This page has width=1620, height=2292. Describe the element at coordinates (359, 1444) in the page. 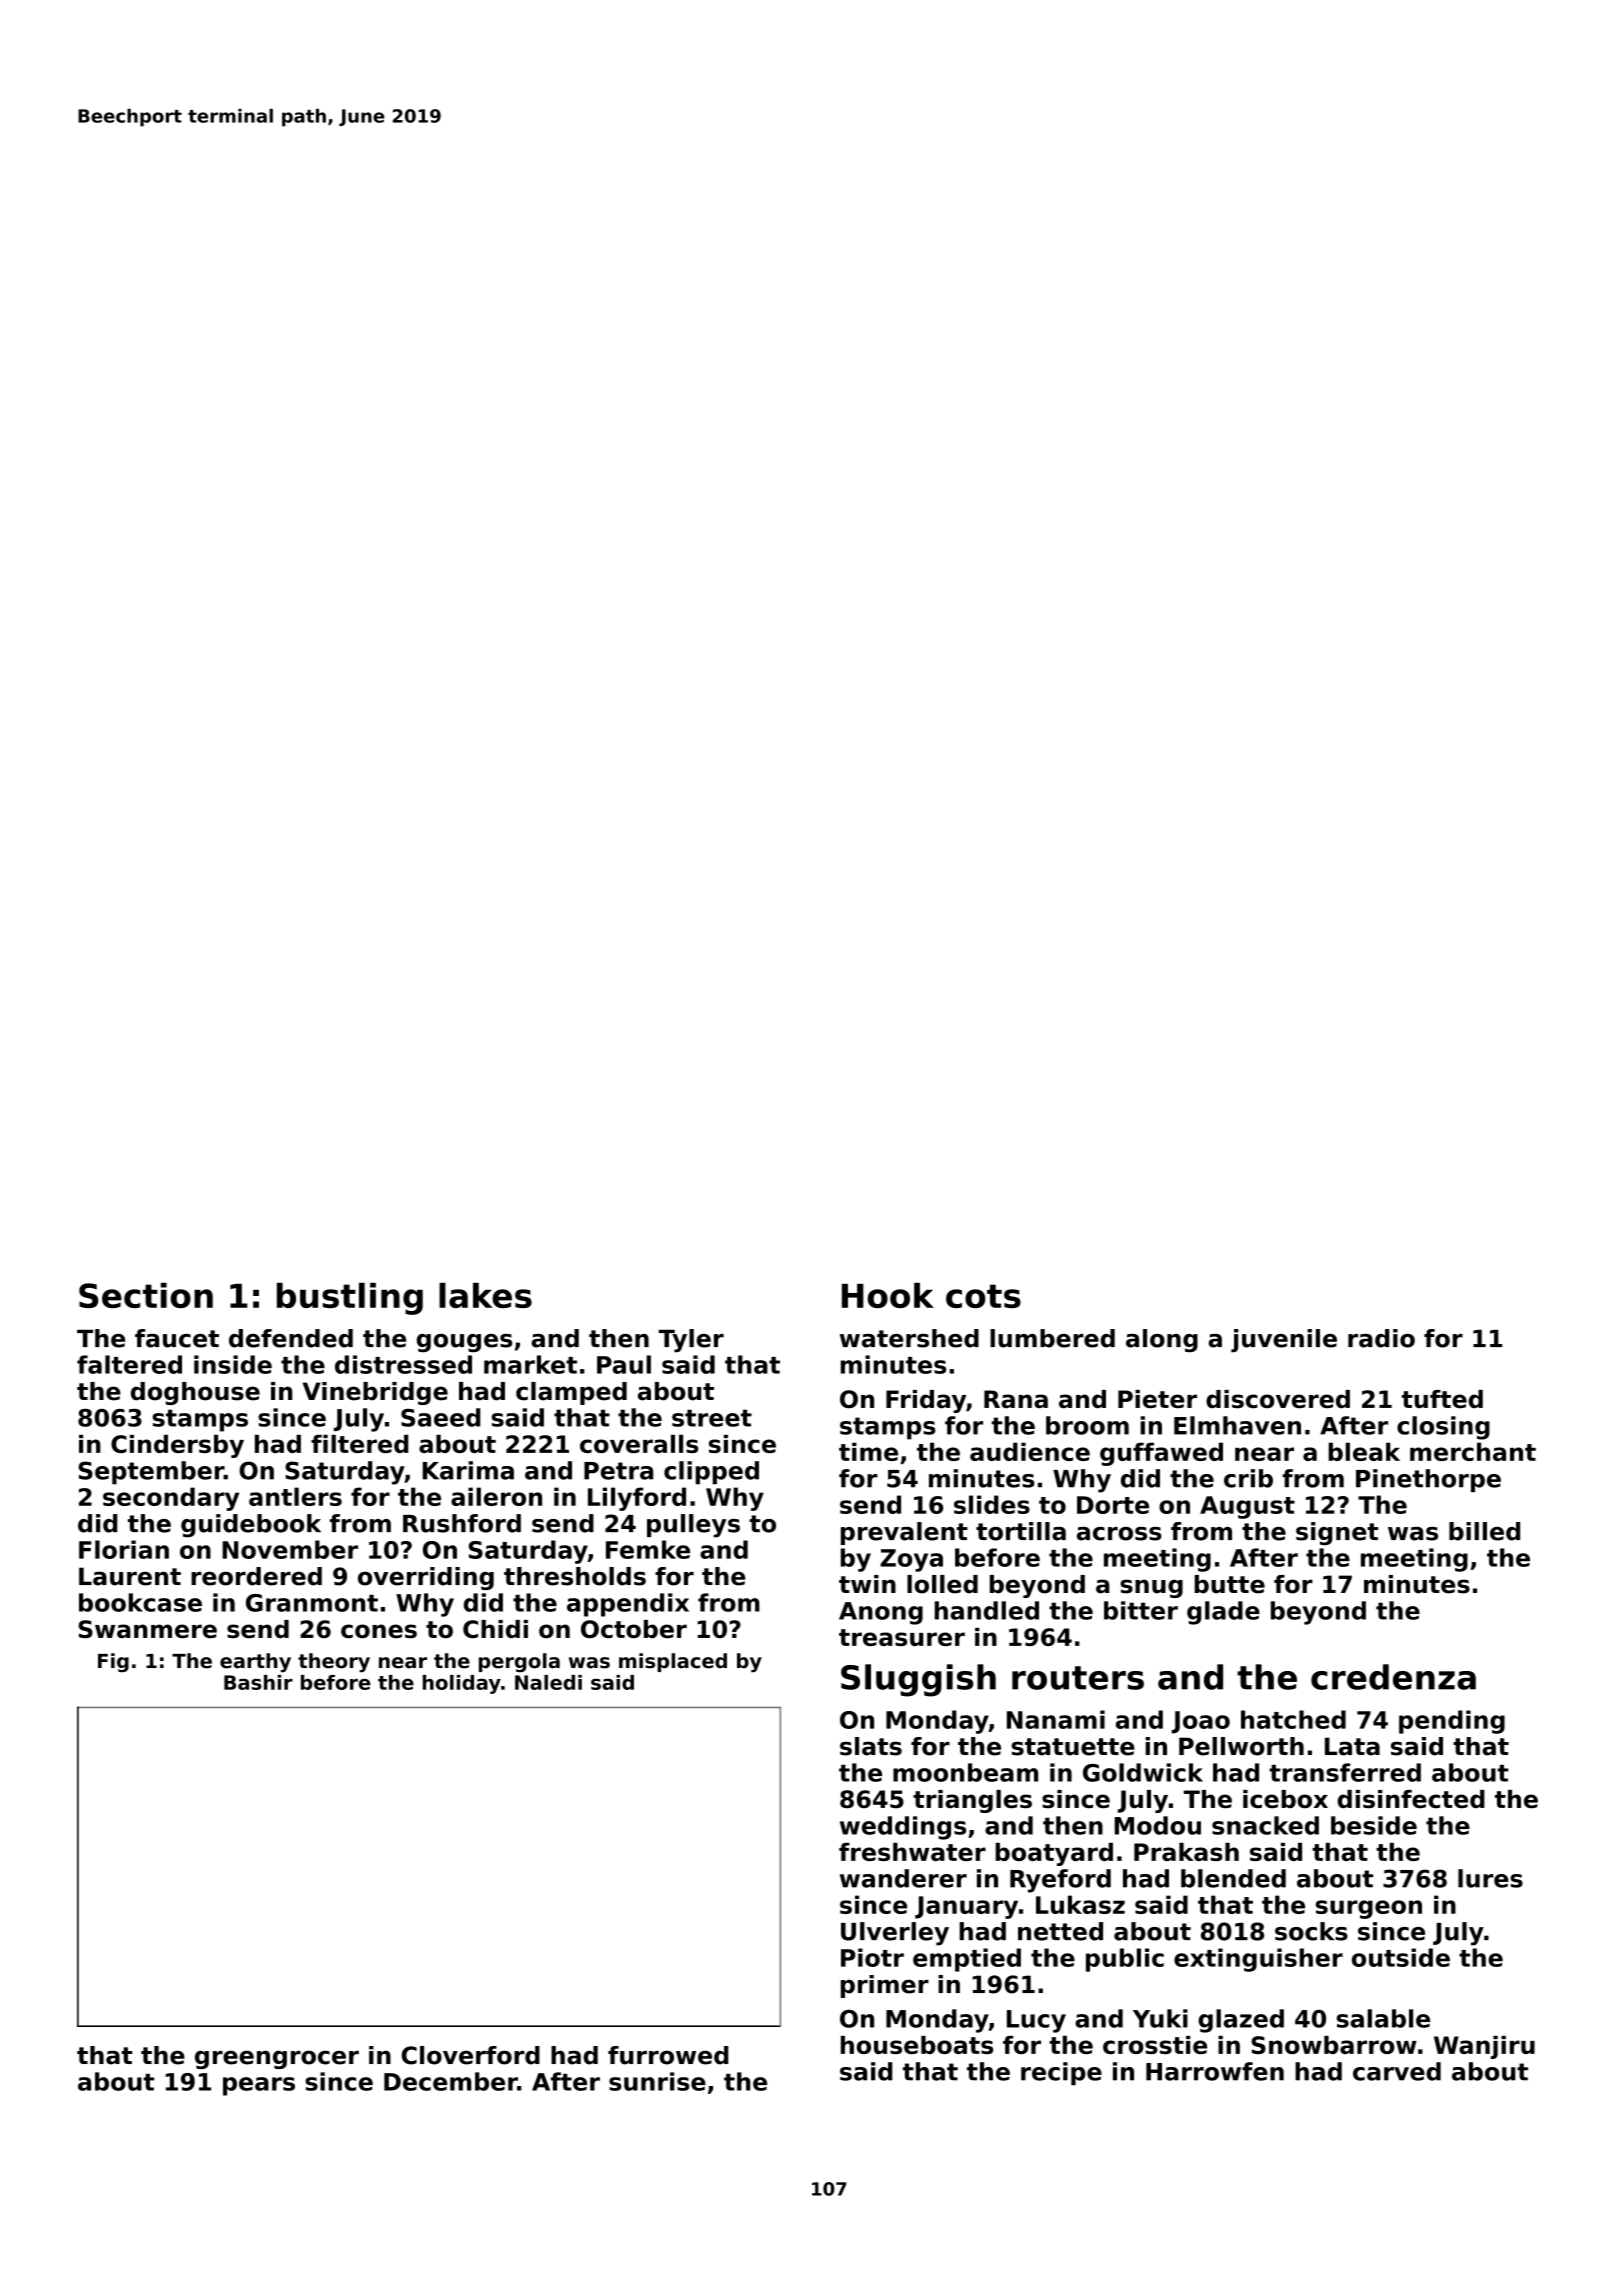

I see `filtered` at that location.
